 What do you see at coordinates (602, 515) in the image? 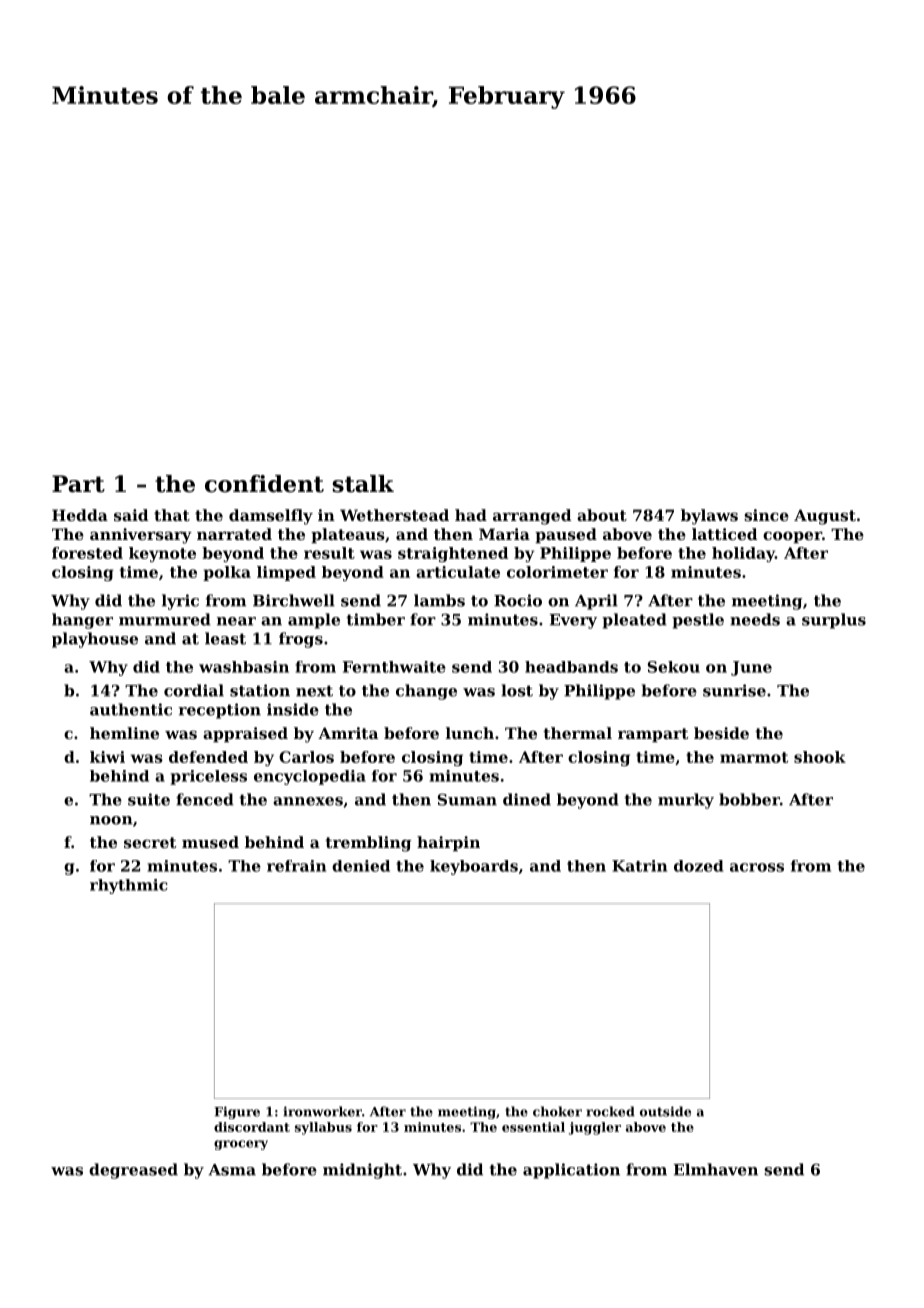
I see `about` at bounding box center [602, 515].
